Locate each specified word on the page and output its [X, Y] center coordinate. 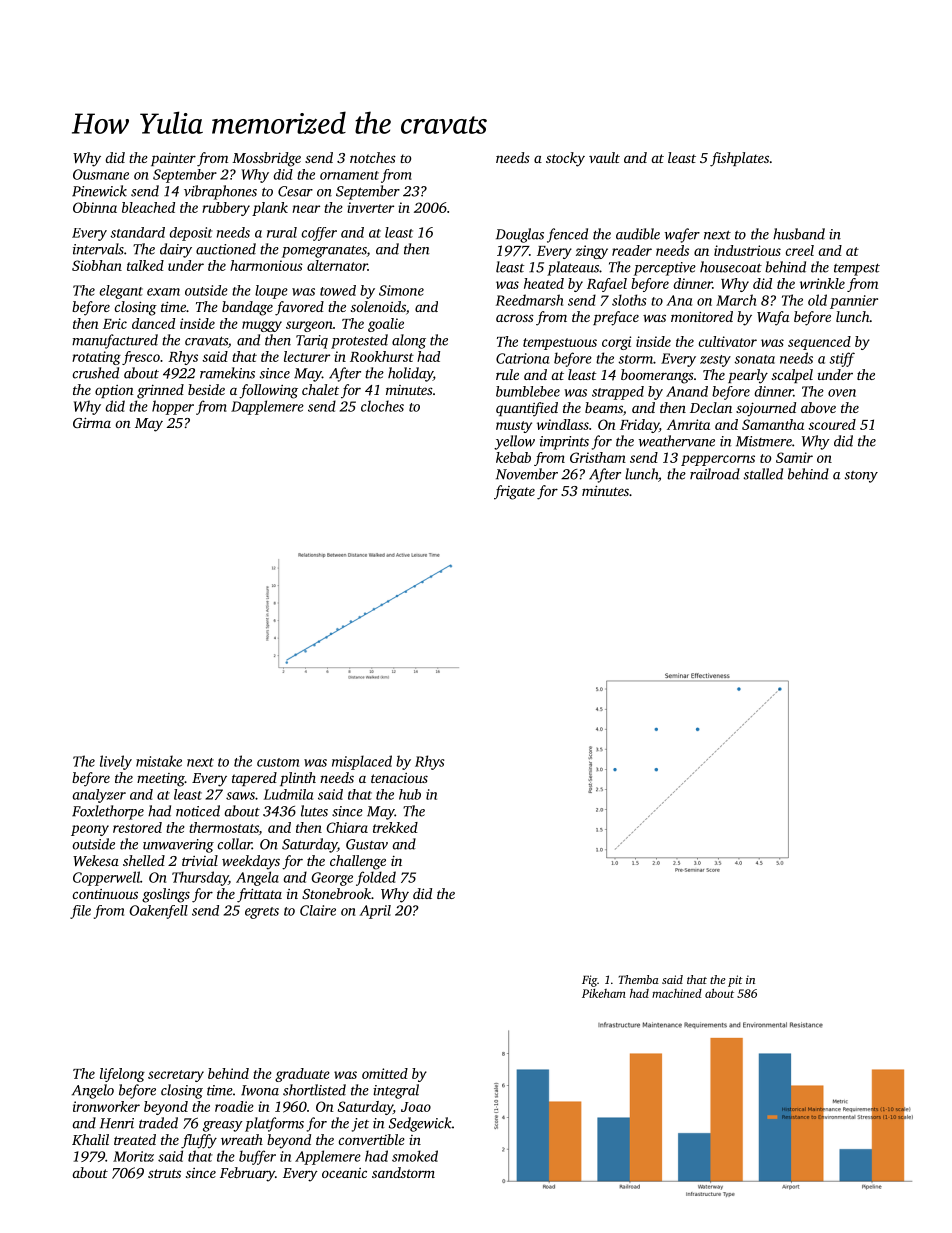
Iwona [260, 1090]
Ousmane [101, 174]
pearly [748, 376]
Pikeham [604, 993]
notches [373, 157]
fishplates [739, 159]
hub [410, 794]
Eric [115, 323]
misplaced [362, 762]
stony [861, 477]
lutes [314, 811]
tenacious [399, 778]
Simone [401, 290]
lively [116, 762]
